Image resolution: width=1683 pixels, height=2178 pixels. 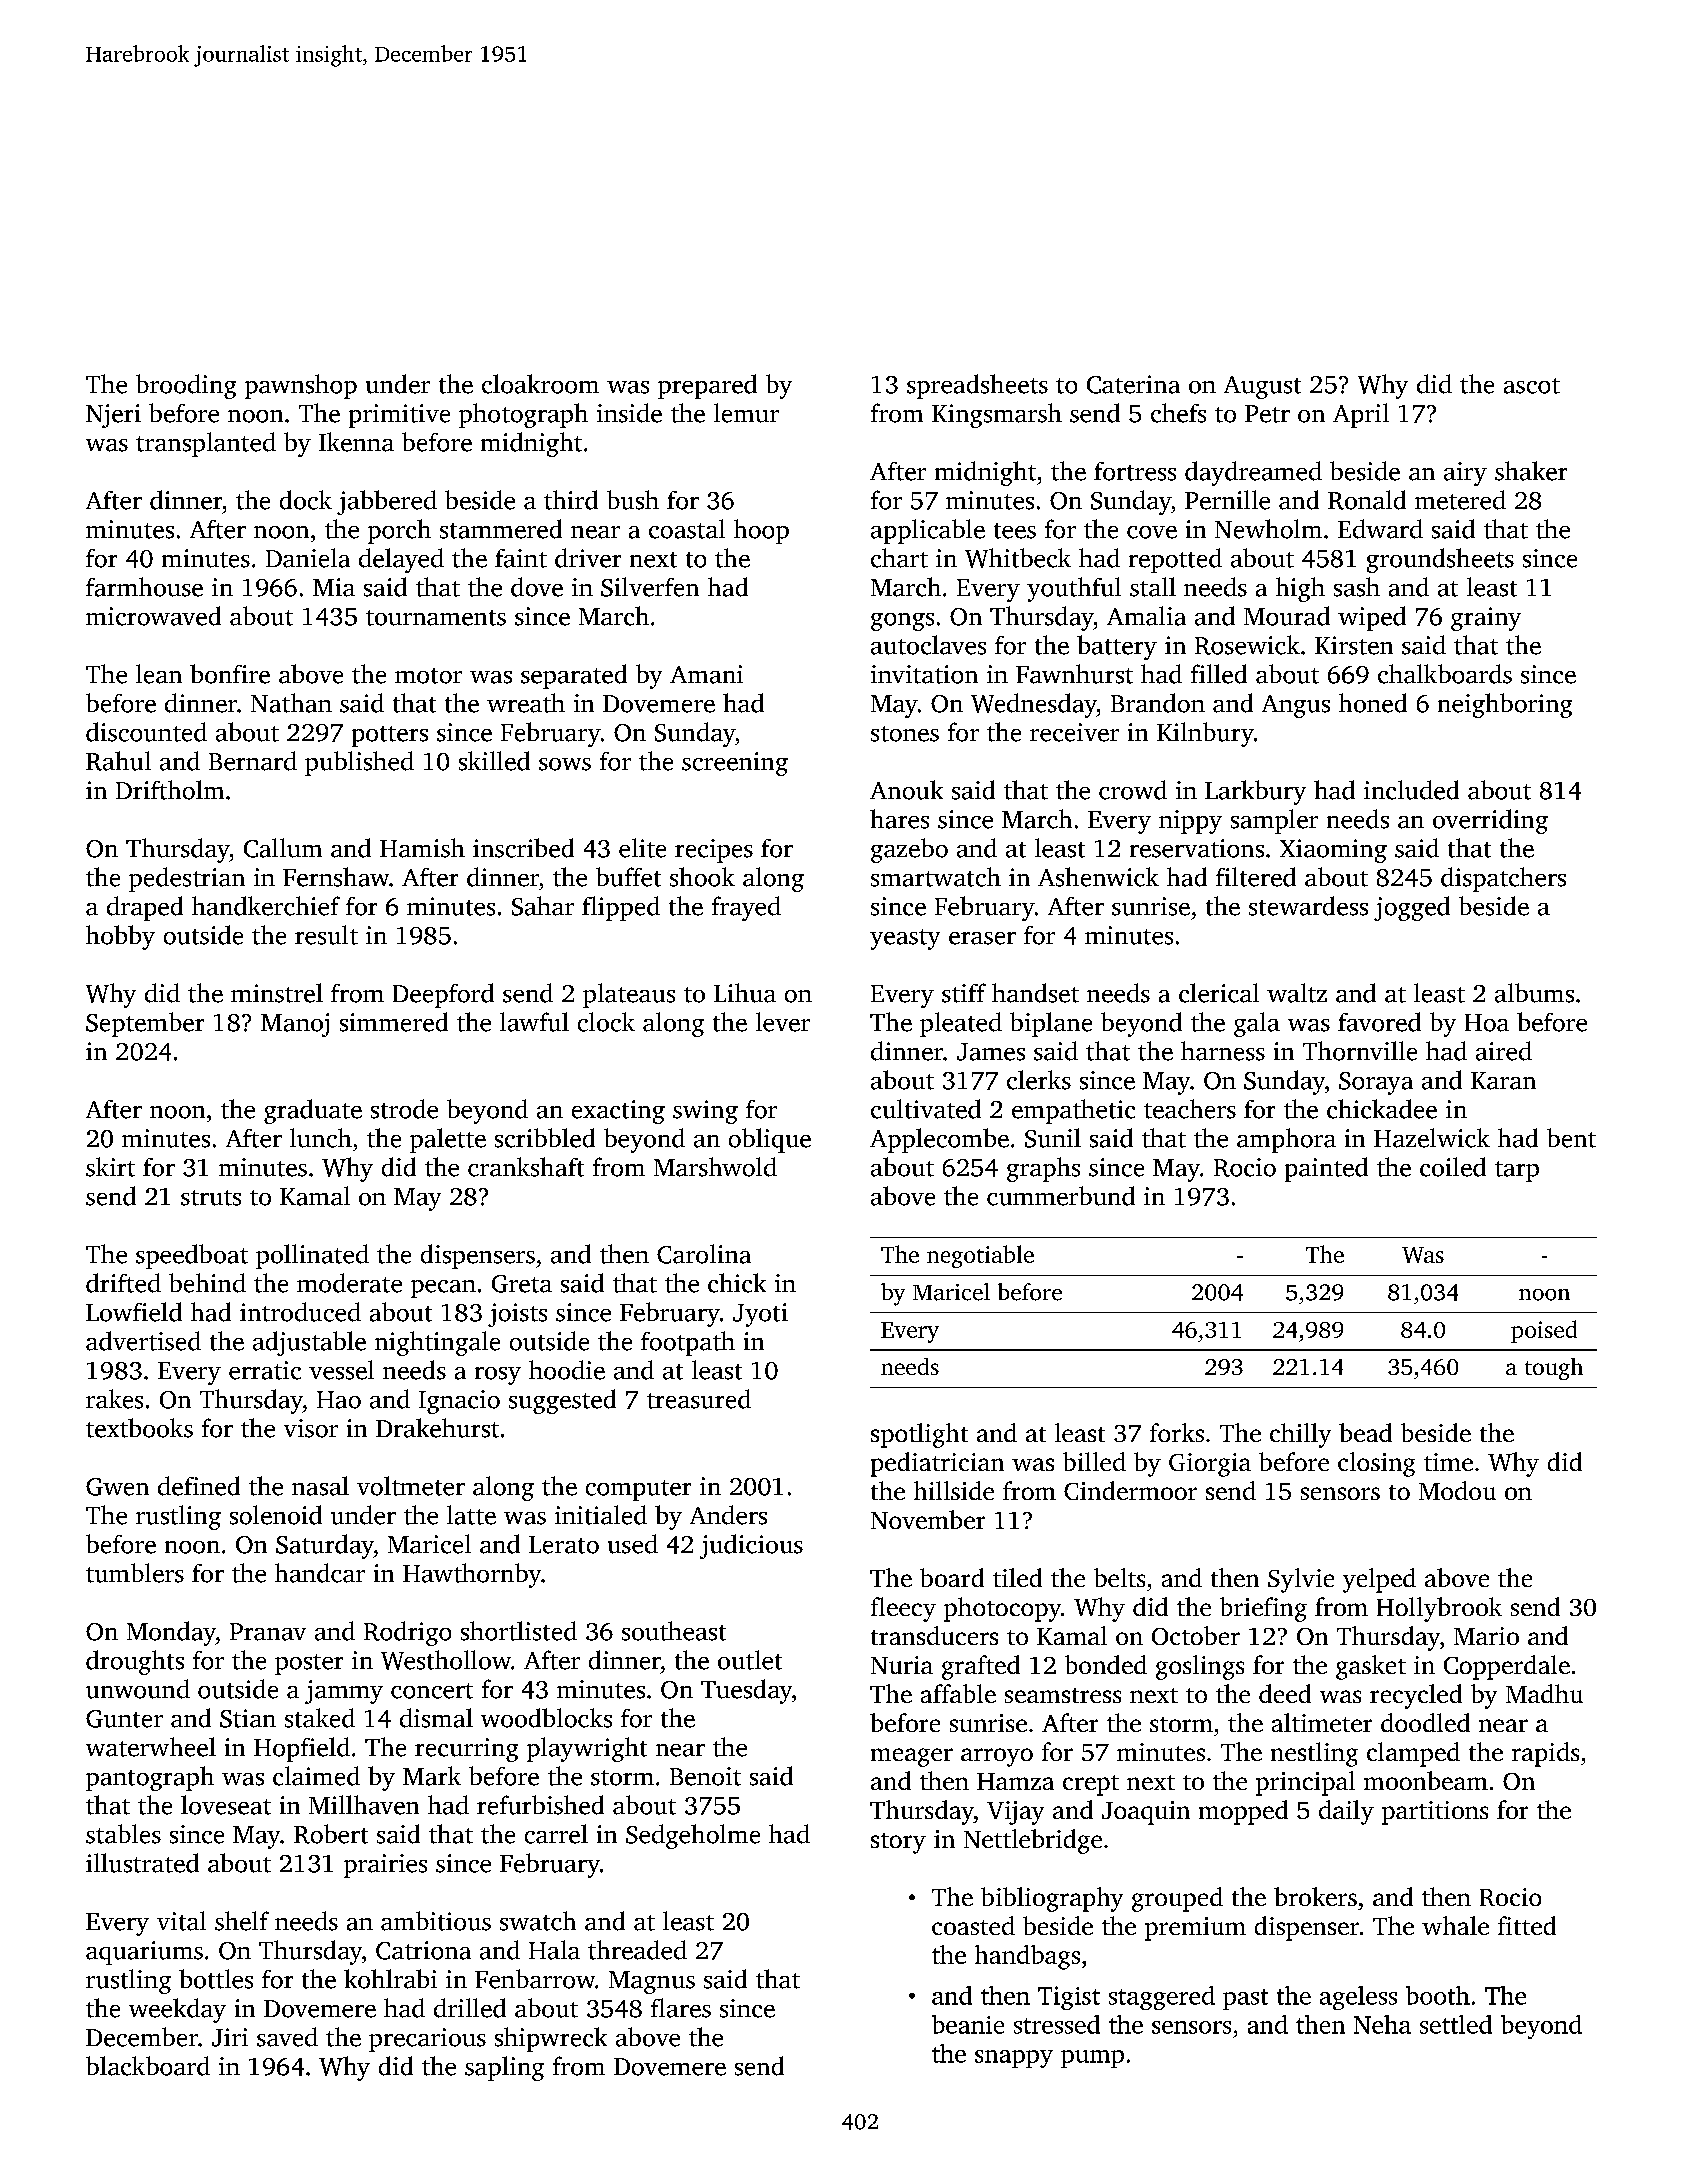 What do you see at coordinates (385, 1866) in the screenshot?
I see `prairies` at bounding box center [385, 1866].
